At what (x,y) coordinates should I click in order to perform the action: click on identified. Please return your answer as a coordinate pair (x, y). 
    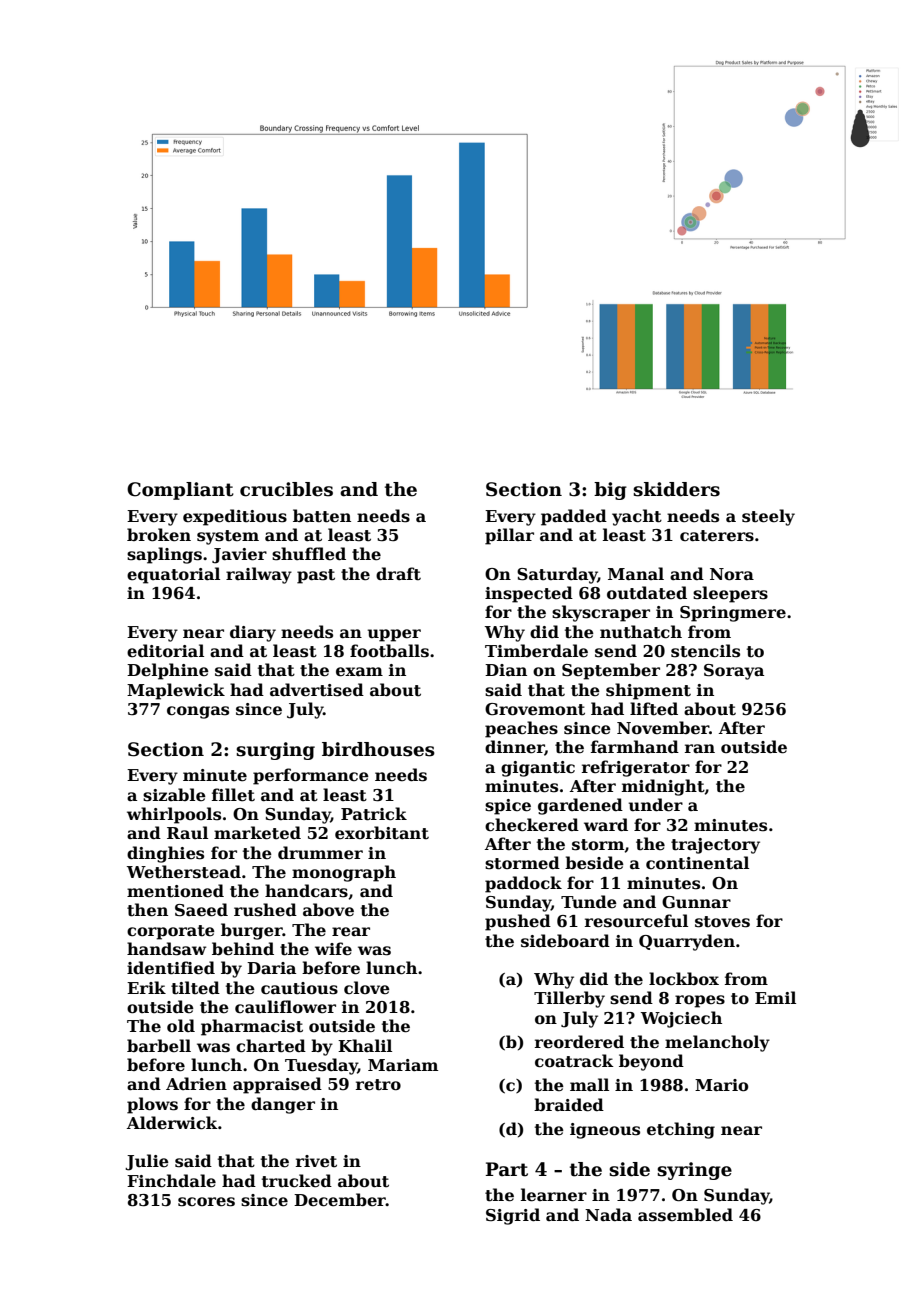
    Looking at the image, I should click on (171, 968).
